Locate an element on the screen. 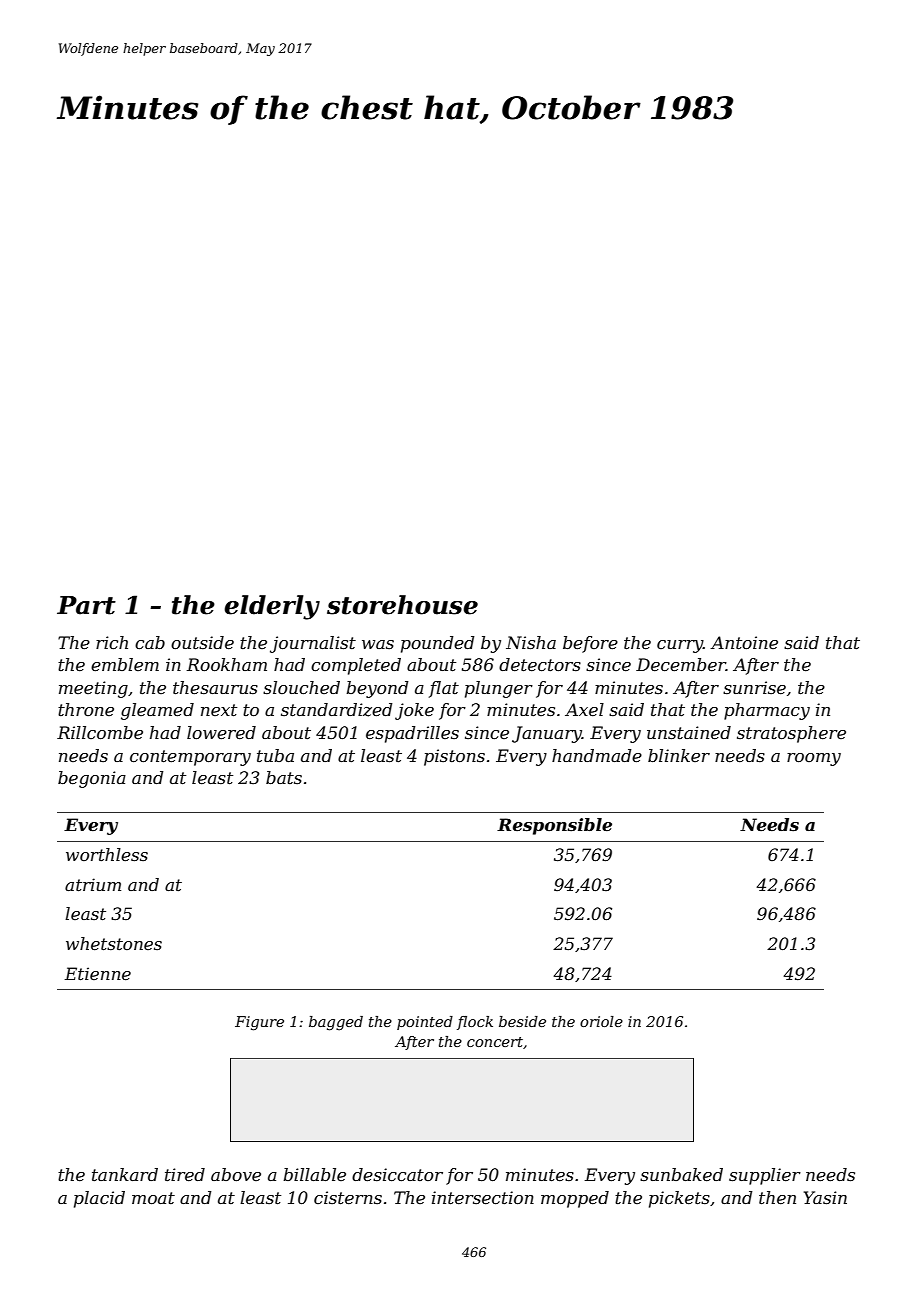  tired is located at coordinates (185, 1174).
